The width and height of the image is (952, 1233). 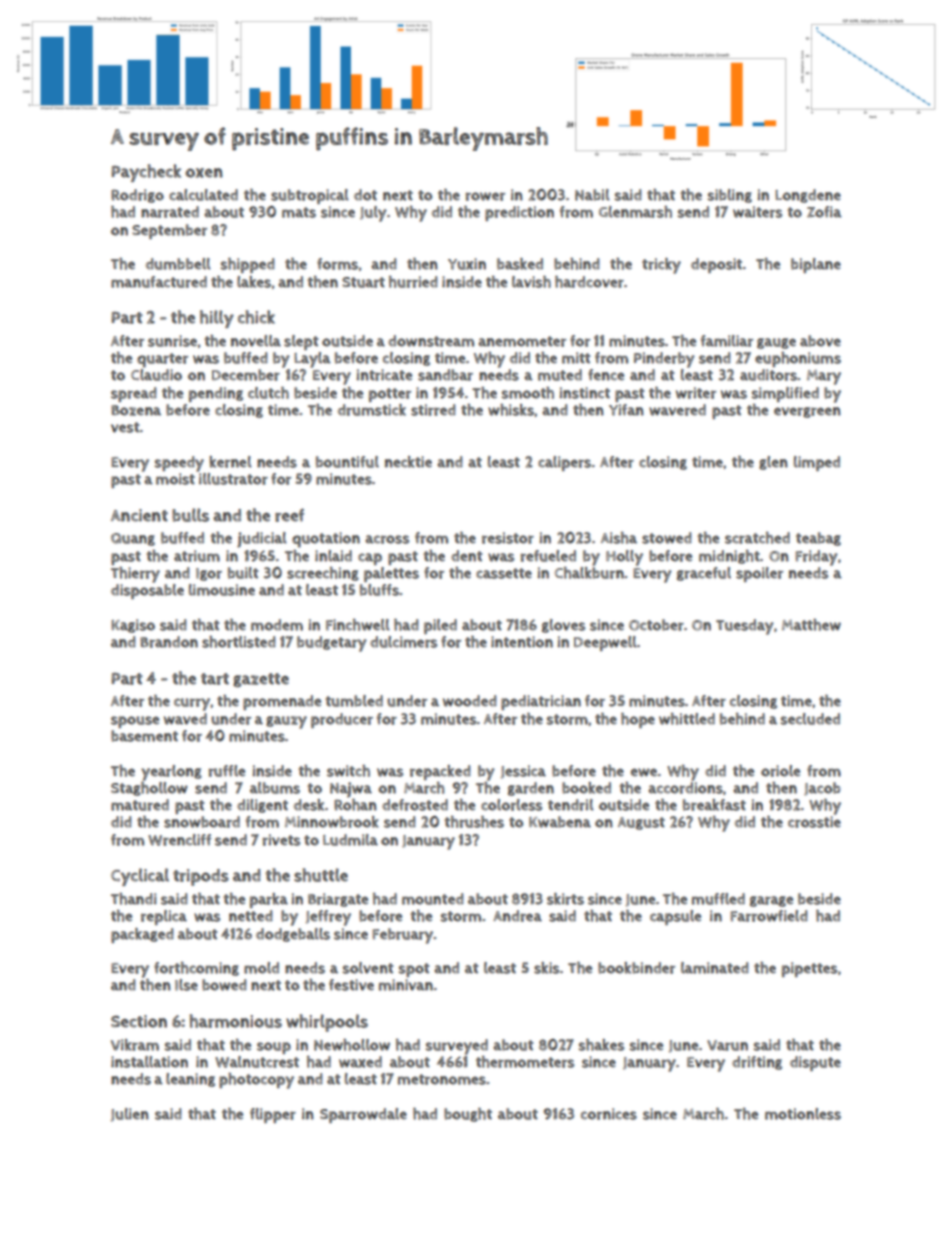 I want to click on deposit, so click(x=716, y=265).
